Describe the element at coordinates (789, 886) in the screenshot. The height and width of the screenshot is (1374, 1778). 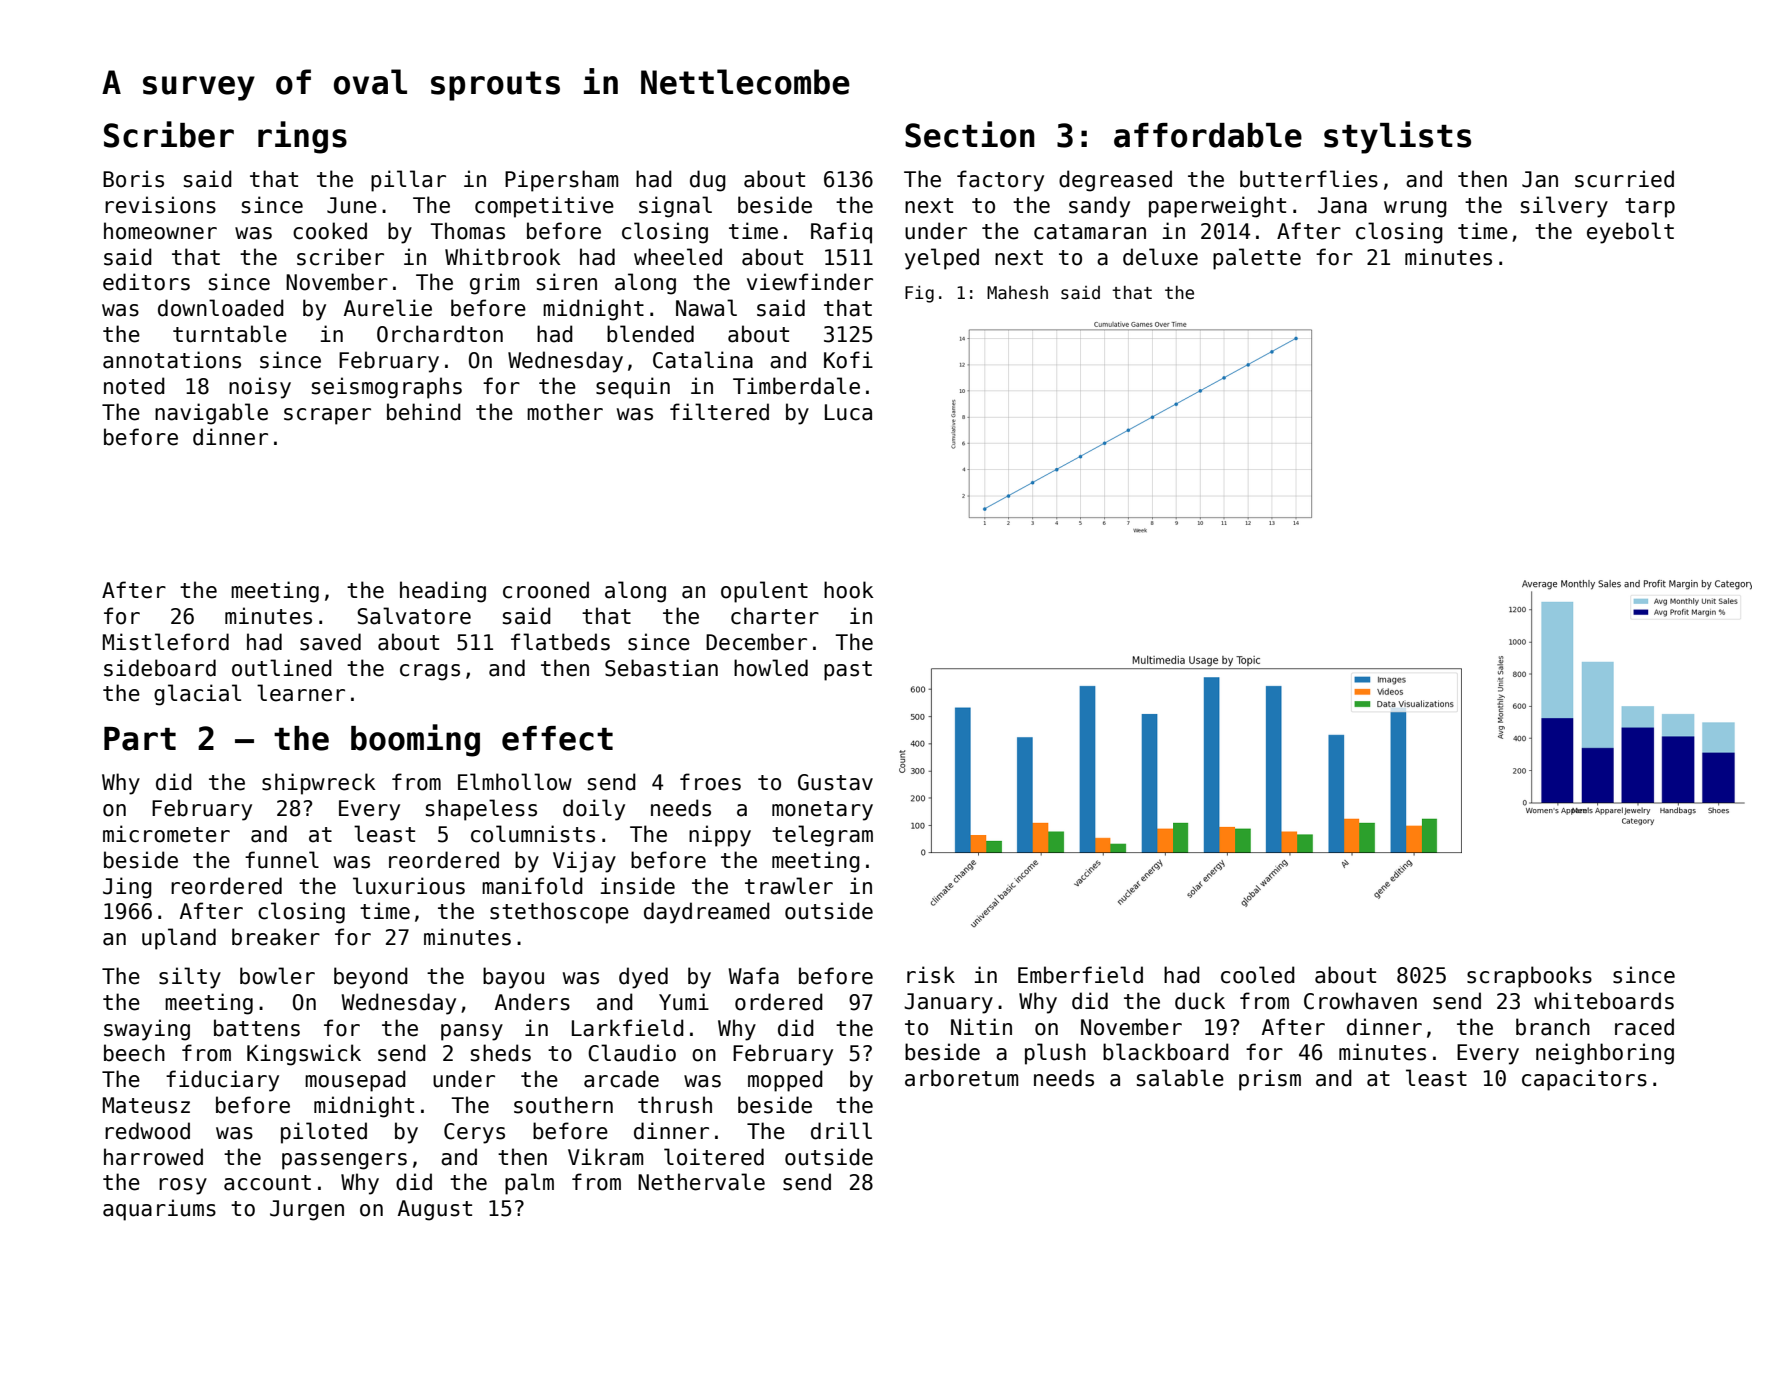
I see `trawler` at that location.
